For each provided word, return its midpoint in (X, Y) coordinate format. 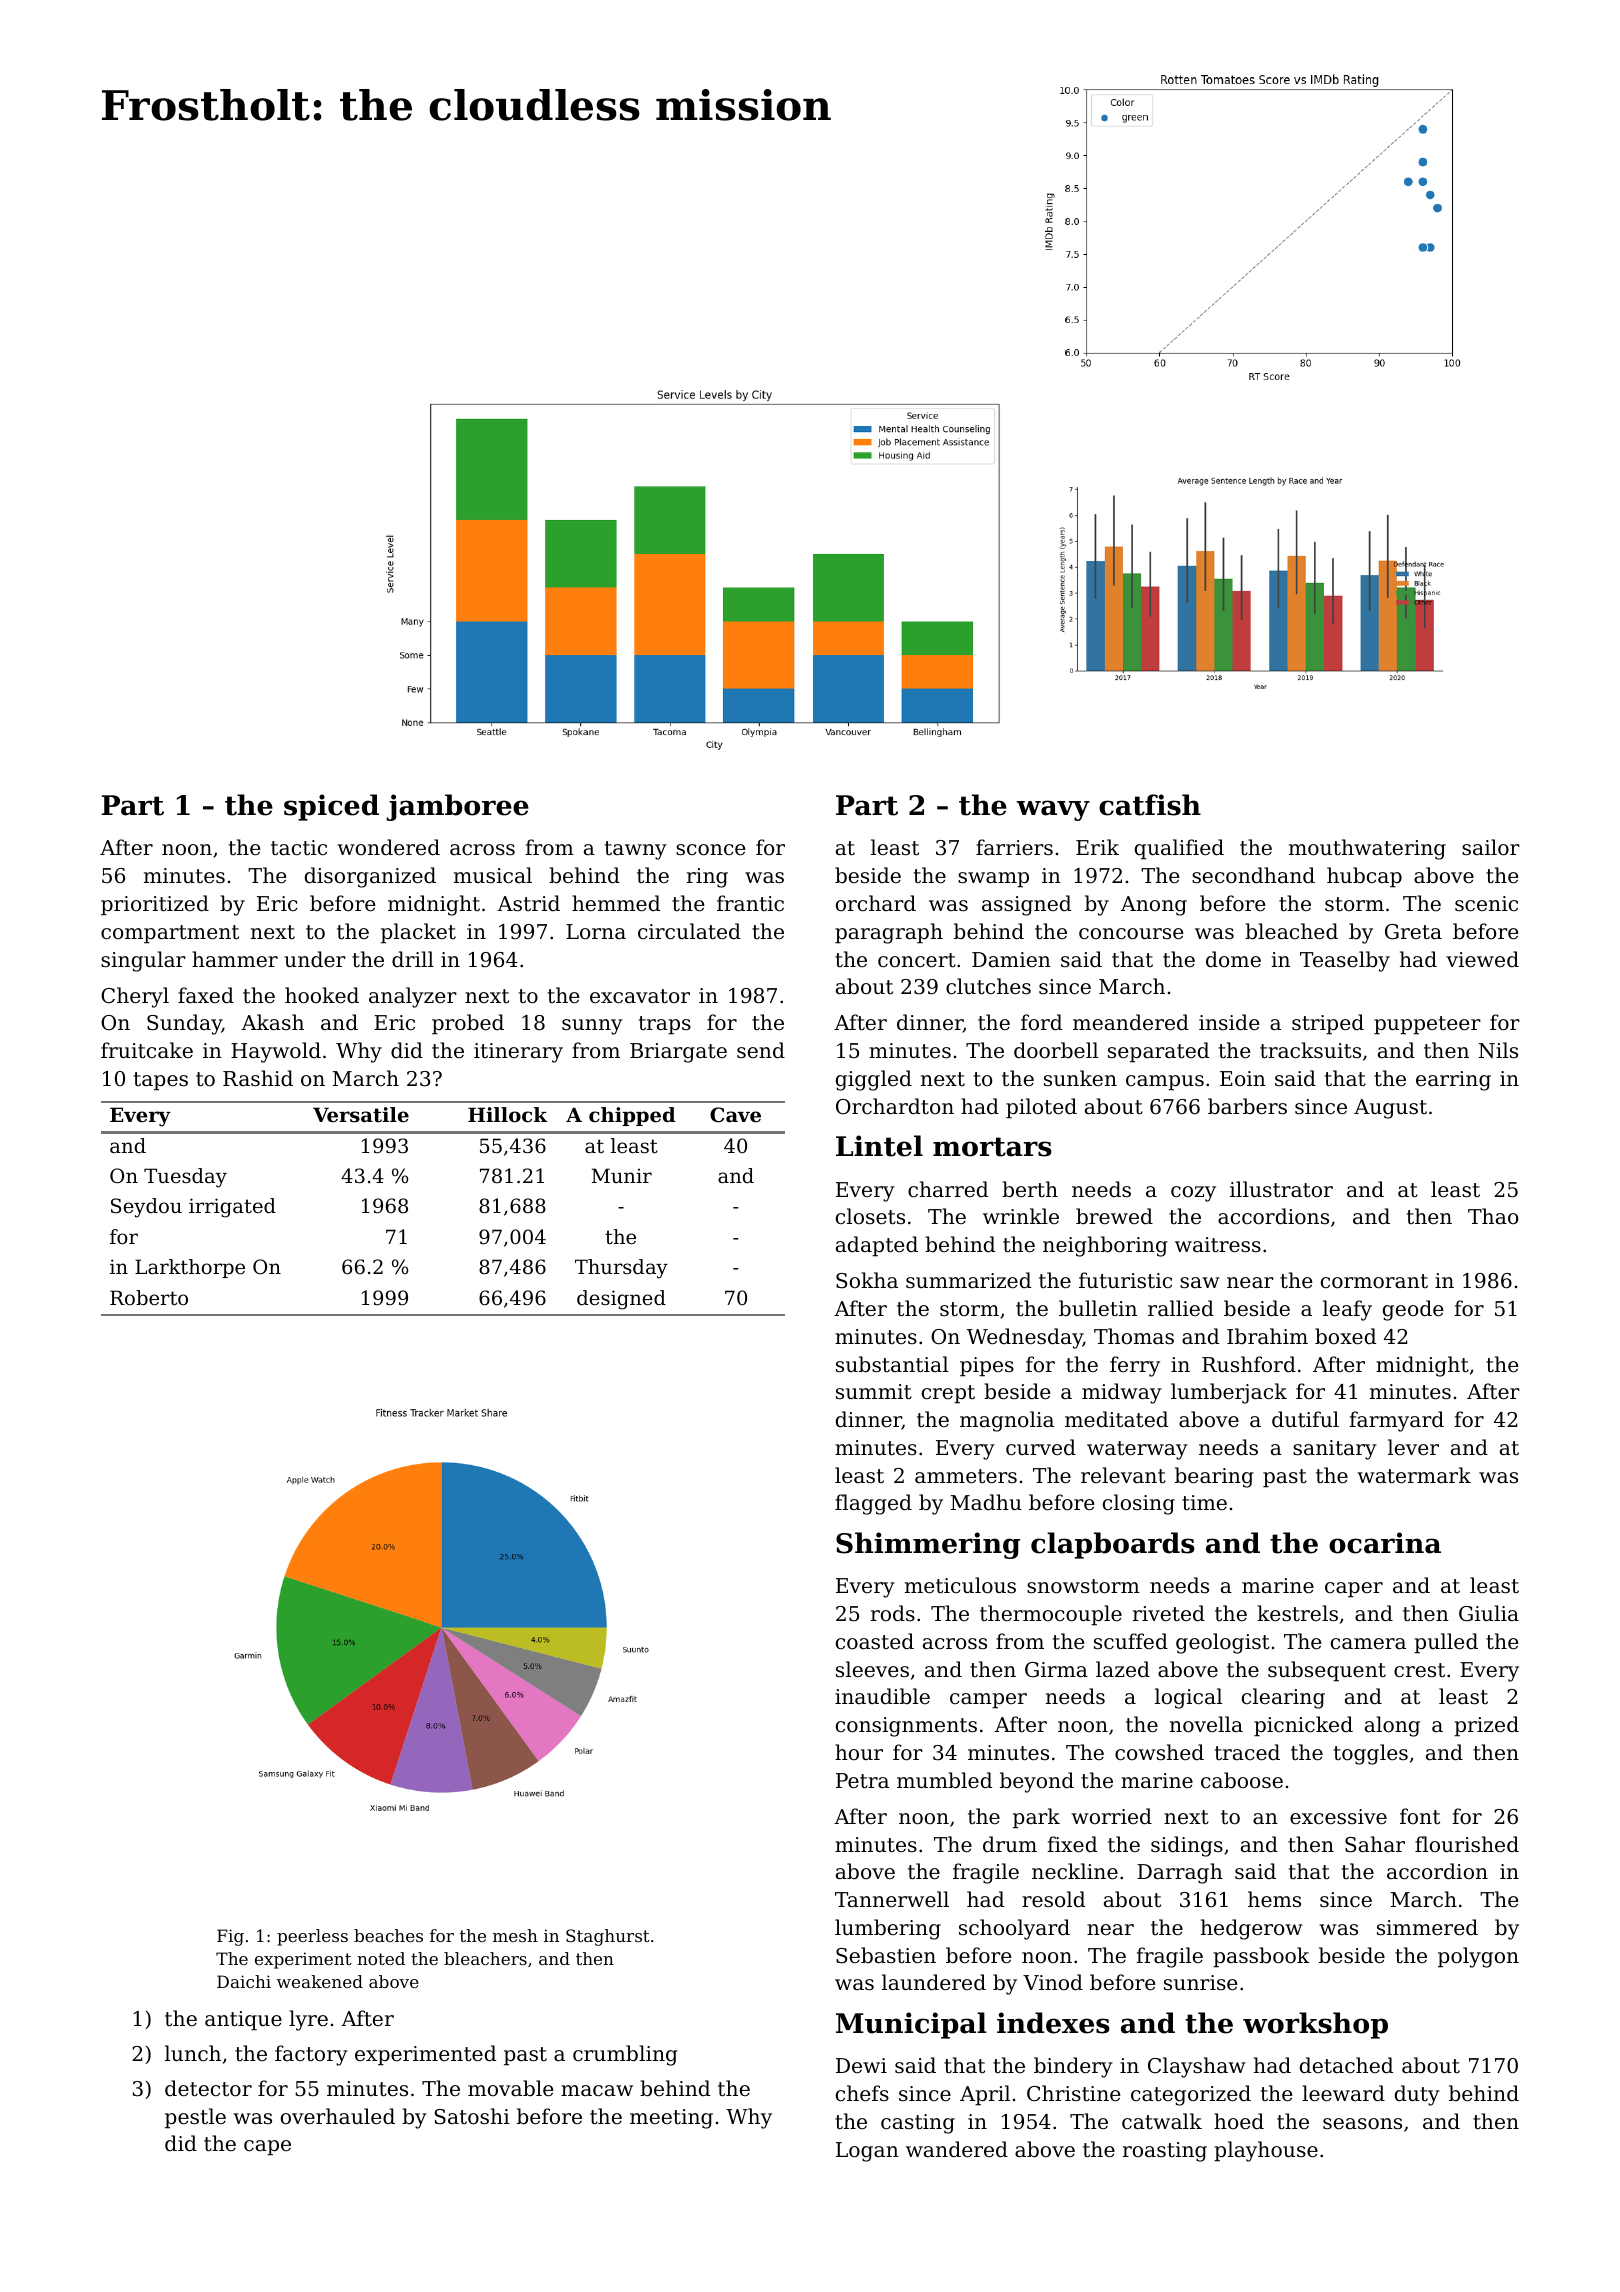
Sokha (867, 1280)
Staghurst (608, 1937)
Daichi (244, 1981)
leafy (1347, 1310)
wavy (1053, 810)
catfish (1150, 805)
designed (621, 1300)
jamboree (457, 807)
